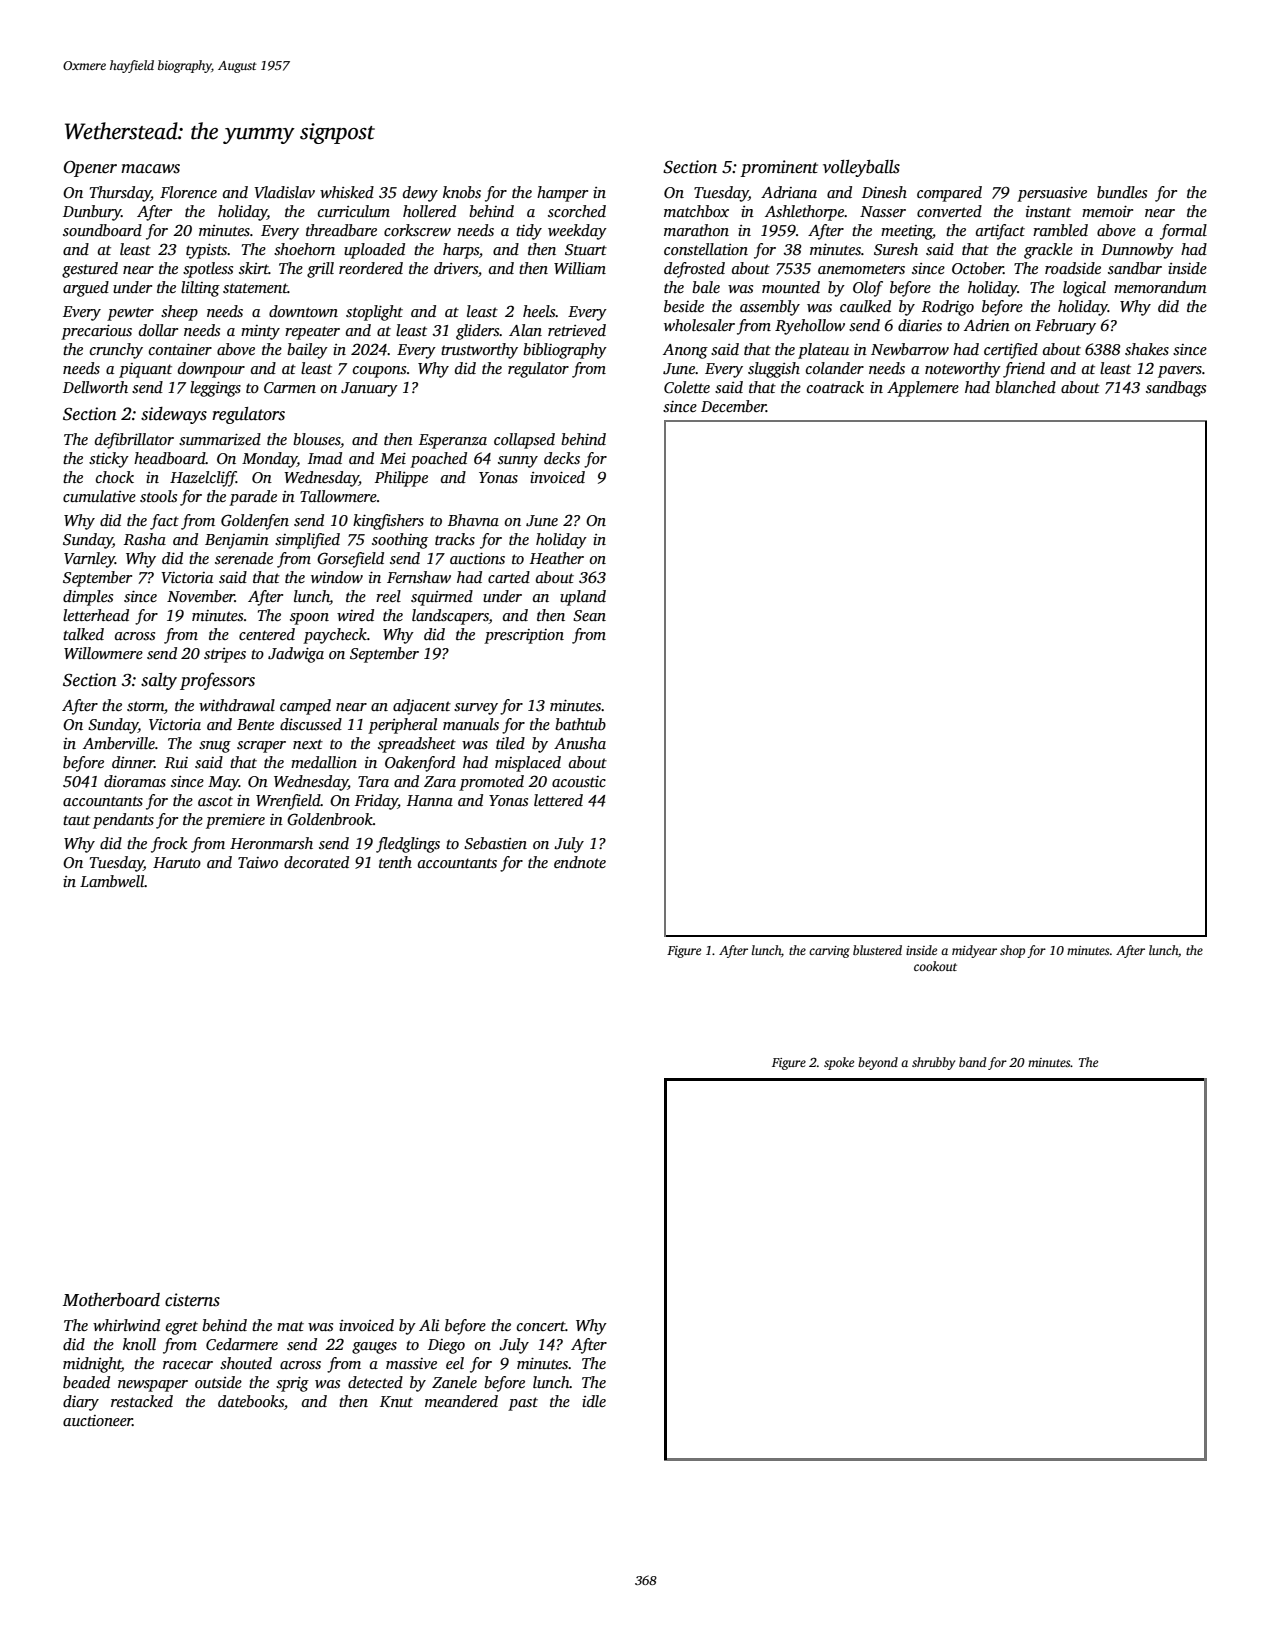 The width and height of the document is (1270, 1644). What do you see at coordinates (269, 460) in the document?
I see `Monday` at bounding box center [269, 460].
